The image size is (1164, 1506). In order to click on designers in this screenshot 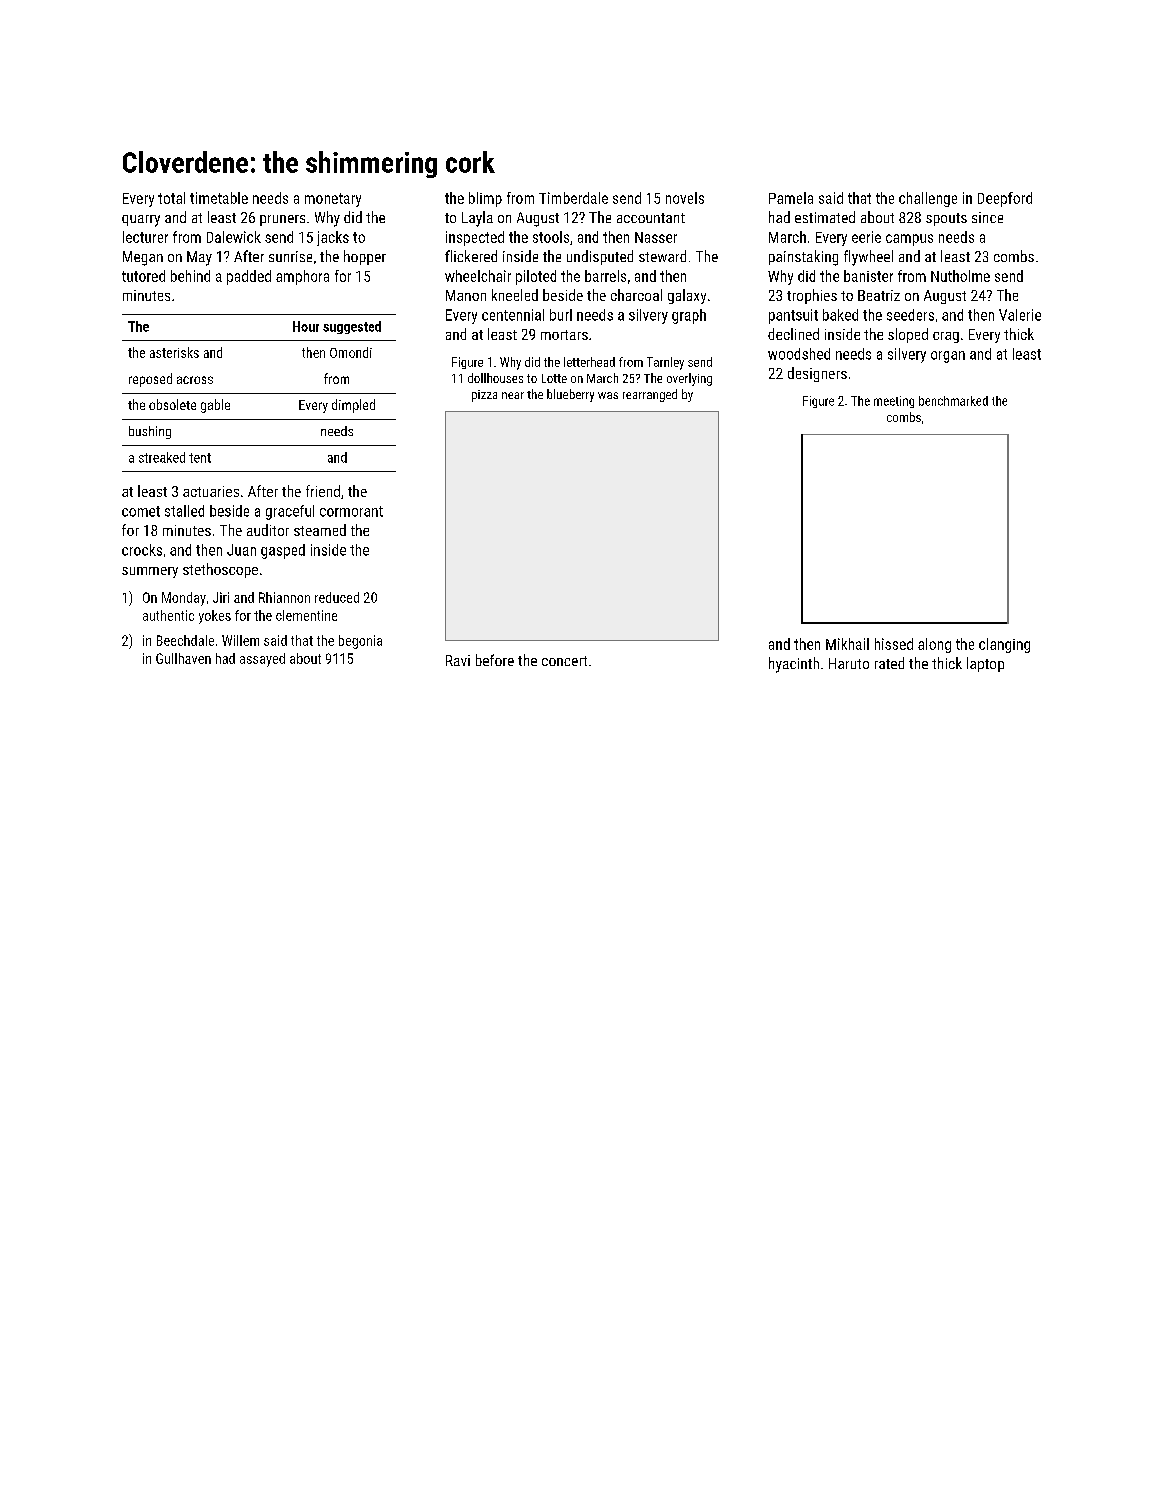, I will do `click(817, 374)`.
